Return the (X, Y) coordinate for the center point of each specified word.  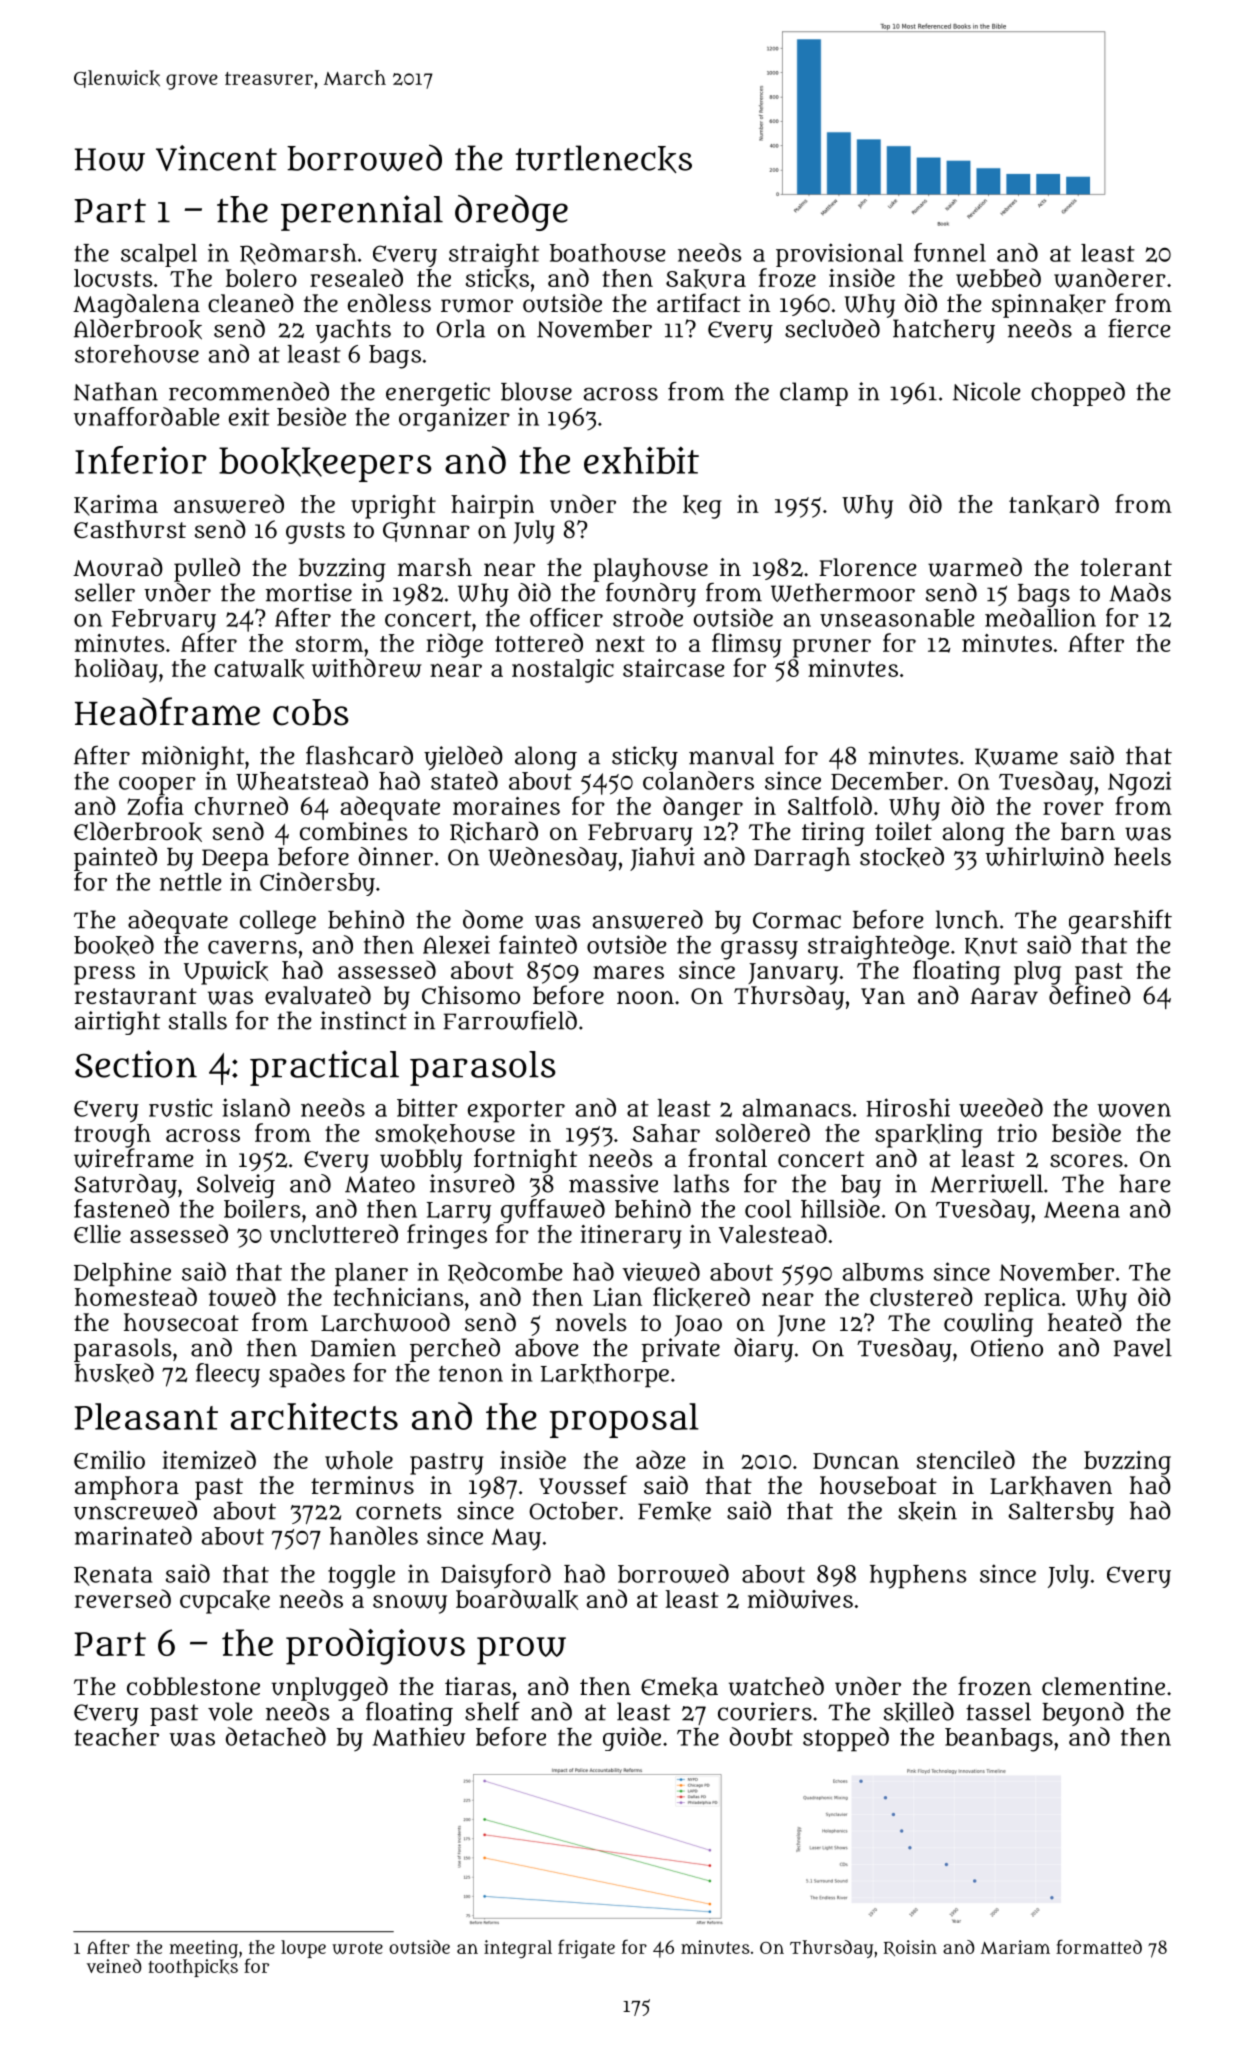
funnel (950, 252)
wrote (357, 1948)
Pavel (1143, 1347)
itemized (209, 1460)
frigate (586, 1949)
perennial (362, 213)
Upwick (226, 973)
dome (493, 919)
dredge (511, 213)
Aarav (1004, 996)
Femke (674, 1512)
